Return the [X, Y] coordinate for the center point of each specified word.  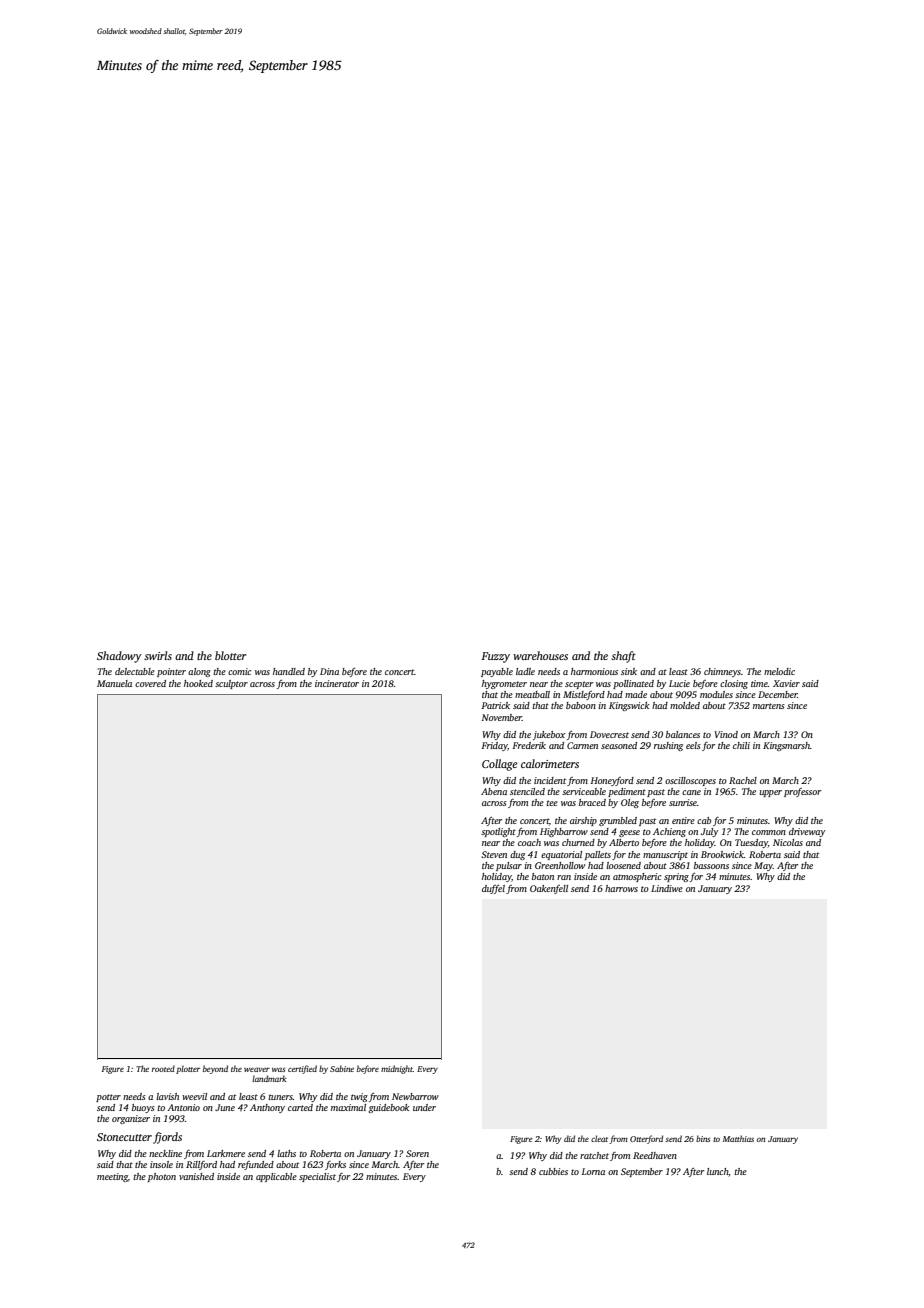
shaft [623, 657]
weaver [257, 1069]
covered [150, 683]
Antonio [183, 1107]
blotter [231, 655]
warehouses [540, 655]
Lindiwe [667, 888]
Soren [417, 1153]
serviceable [584, 791]
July [709, 832]
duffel [493, 889]
